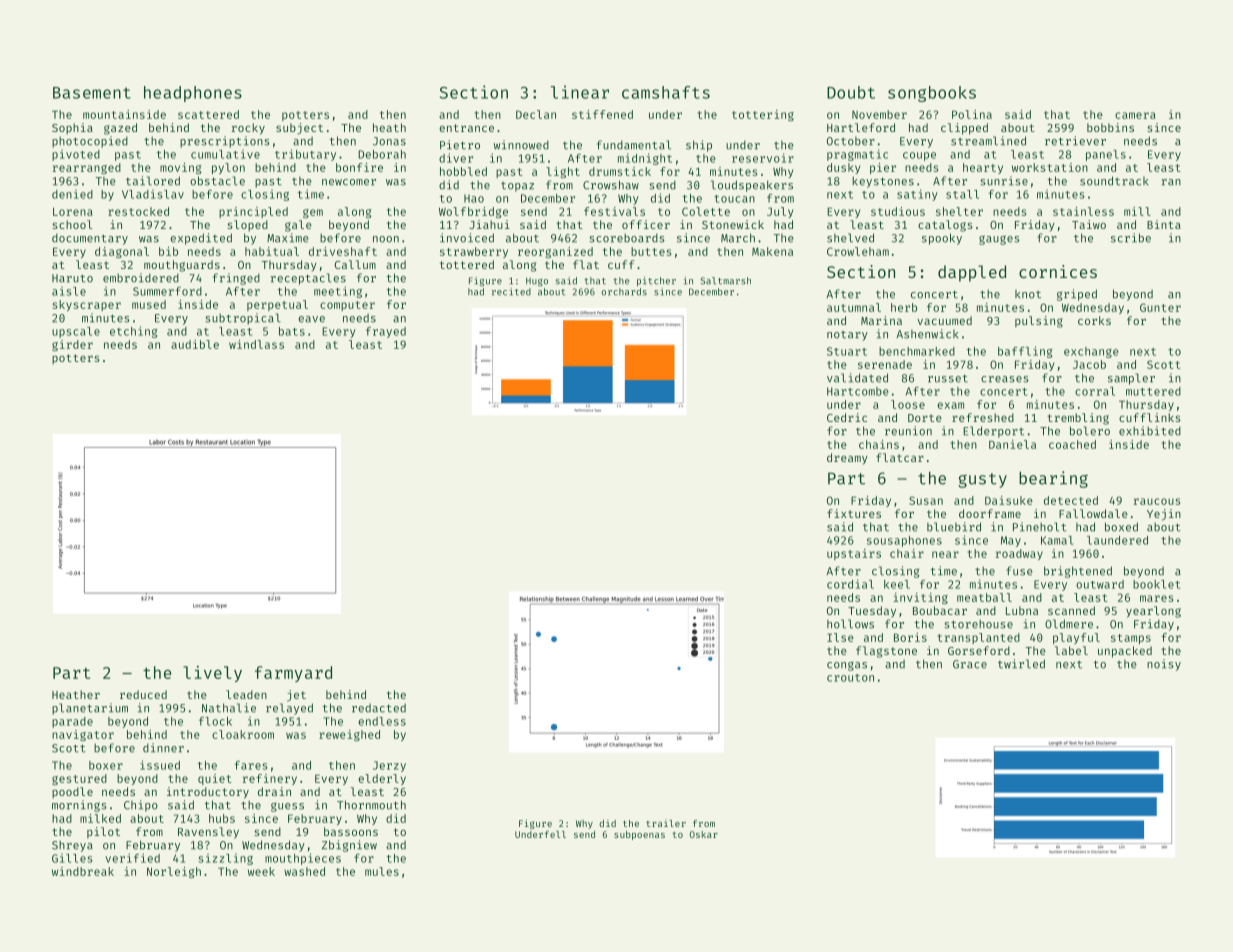 The height and width of the screenshot is (952, 1233). Describe the element at coordinates (620, 171) in the screenshot. I see `drumstick` at that location.
